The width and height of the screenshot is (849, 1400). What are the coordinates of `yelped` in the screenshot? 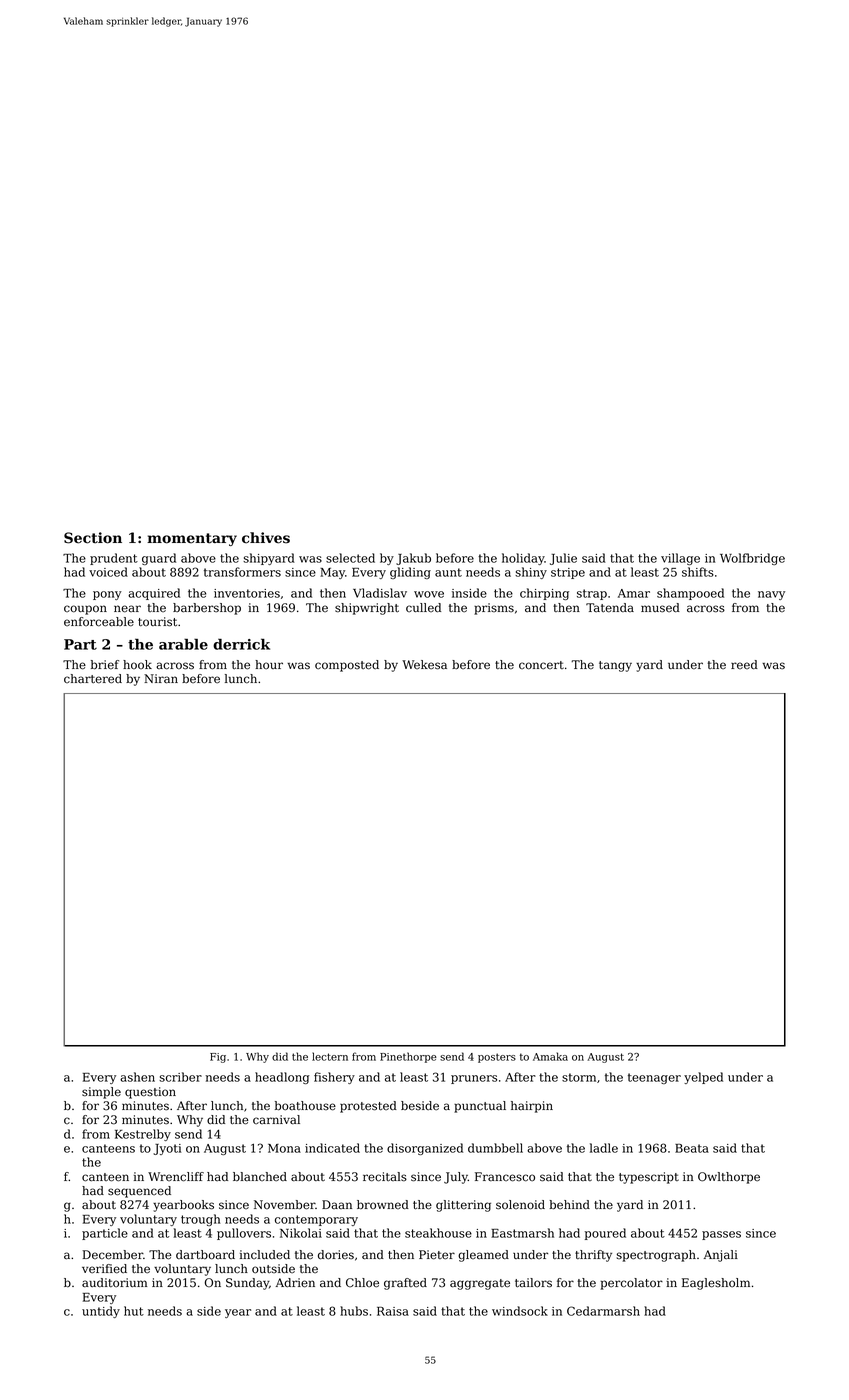 It's located at (703, 1078).
